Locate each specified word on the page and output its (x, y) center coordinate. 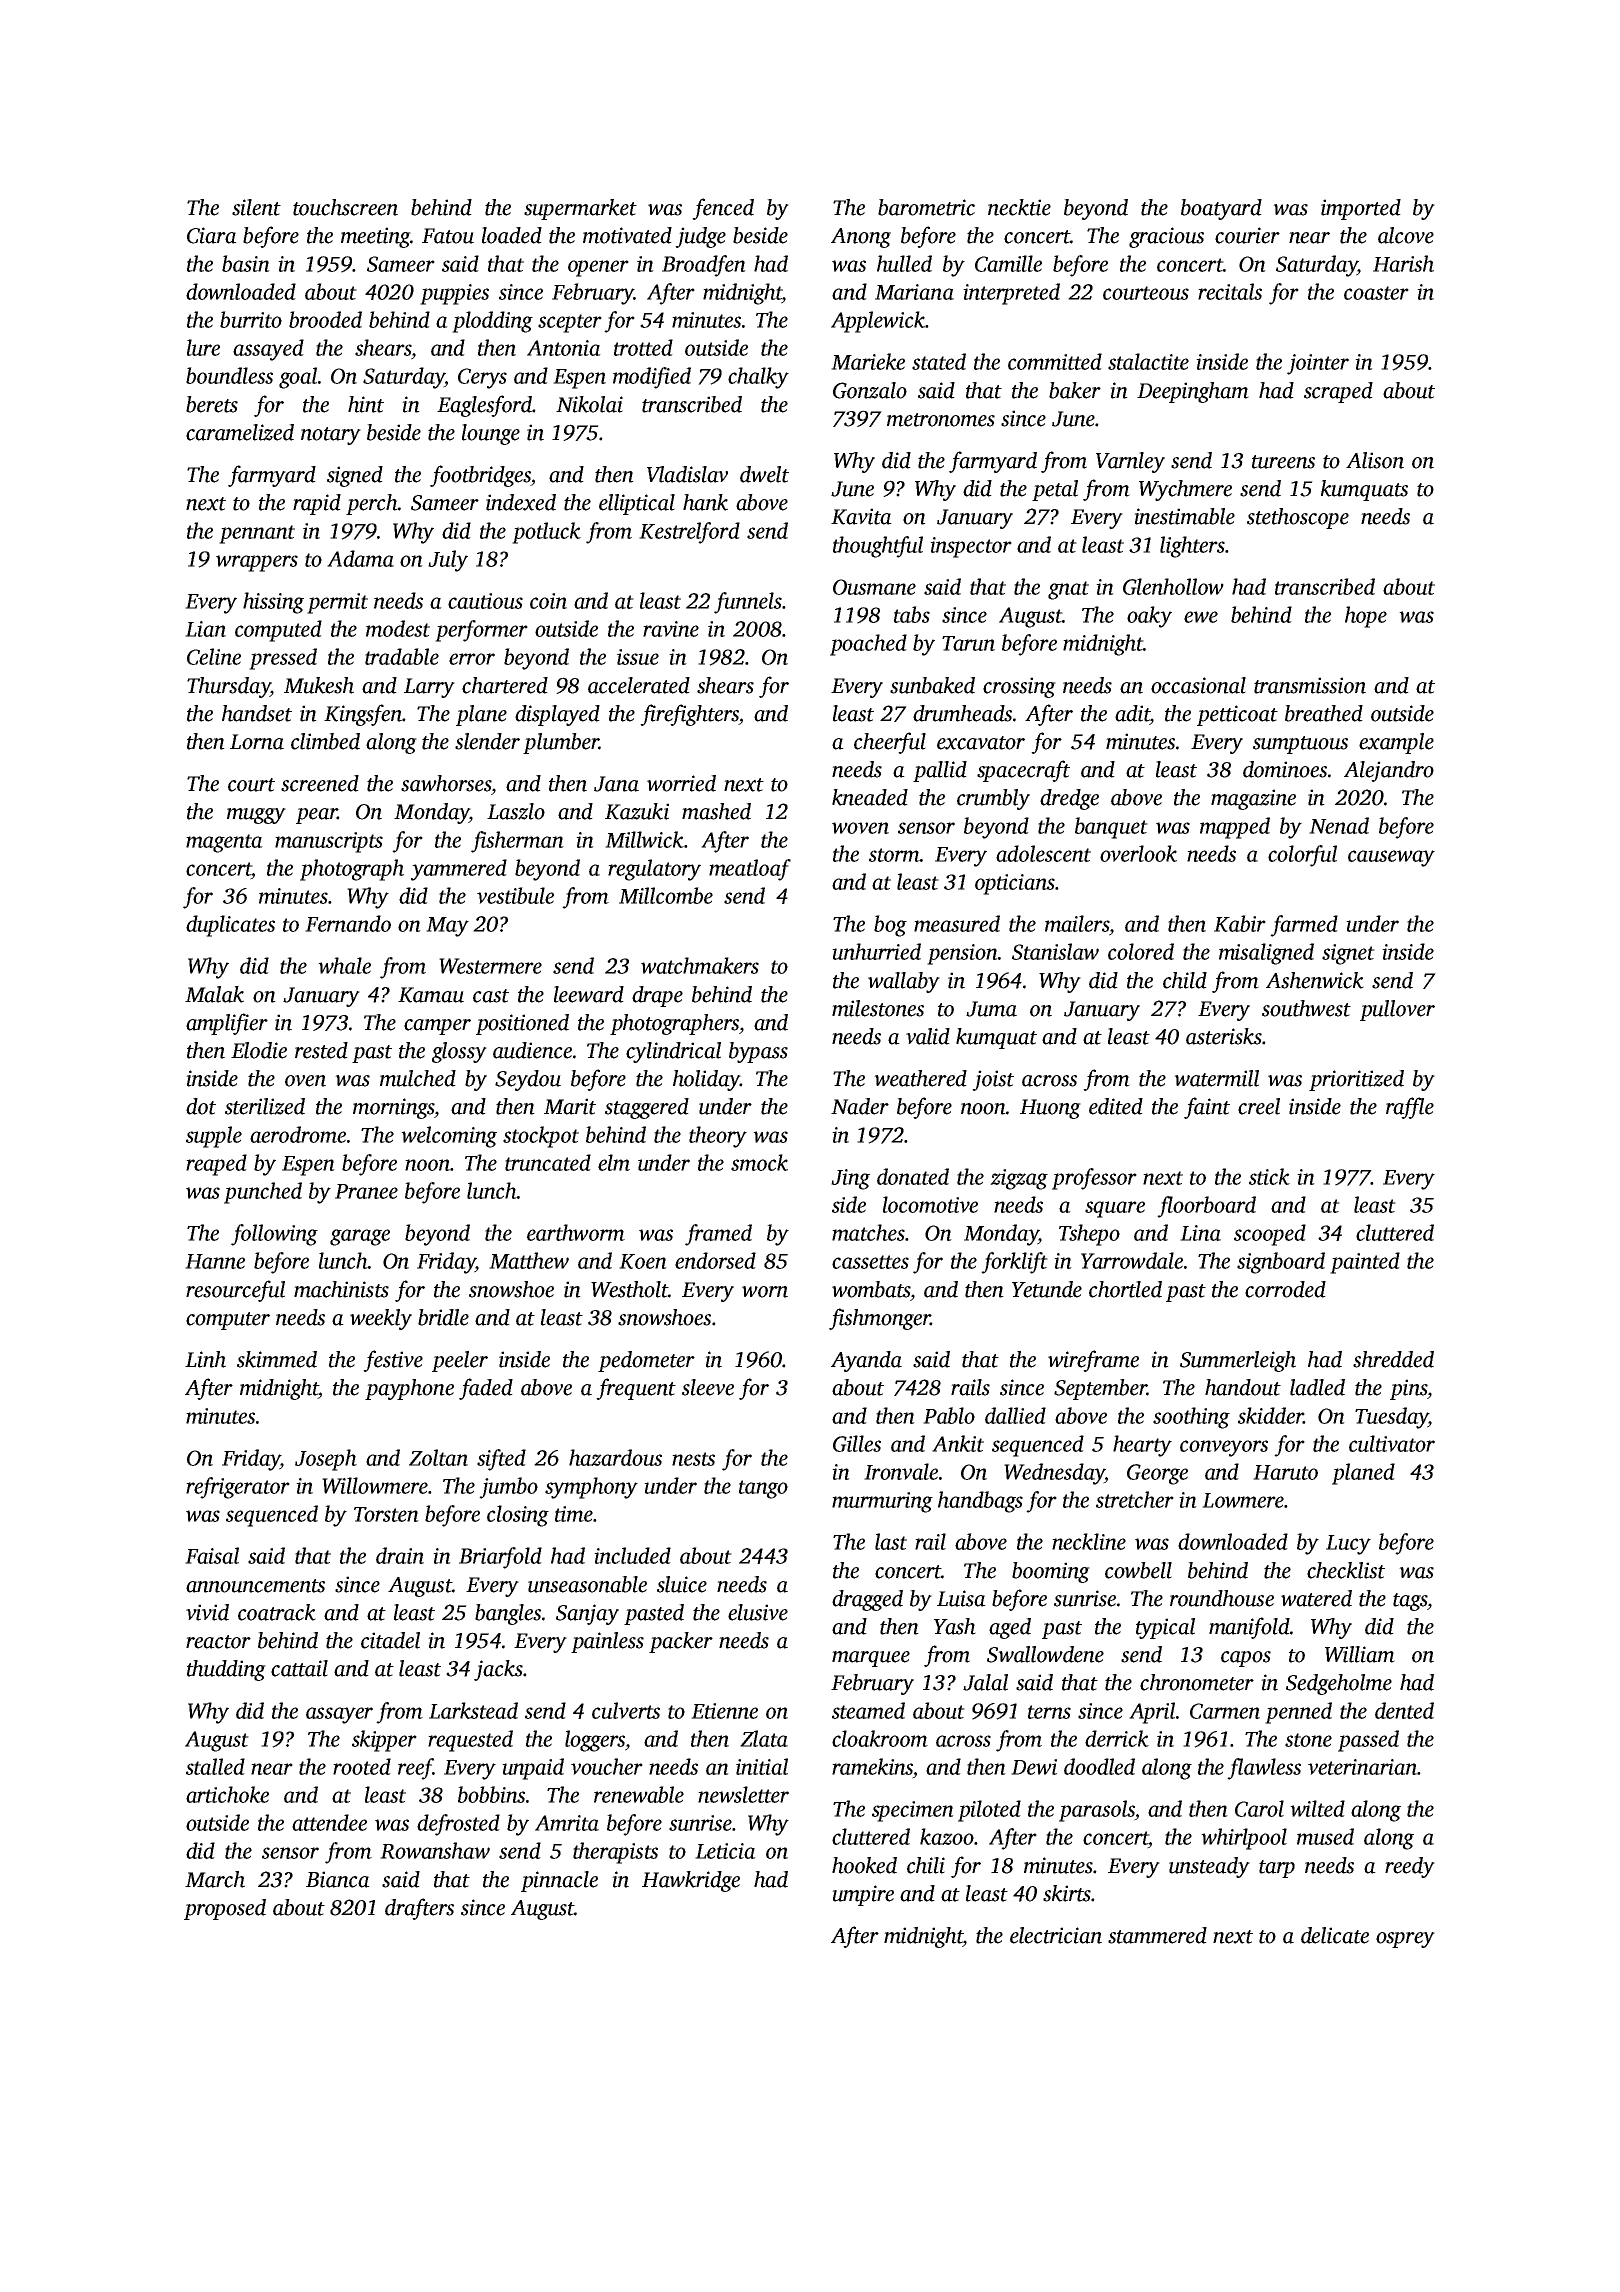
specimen (913, 1811)
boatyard (1221, 209)
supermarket (580, 209)
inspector (971, 547)
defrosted (458, 1825)
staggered (647, 1108)
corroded (1285, 1289)
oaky (1149, 617)
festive (393, 1361)
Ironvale (901, 1471)
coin (548, 601)
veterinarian (1362, 1767)
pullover (1397, 1010)
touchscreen (345, 207)
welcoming (449, 1137)
